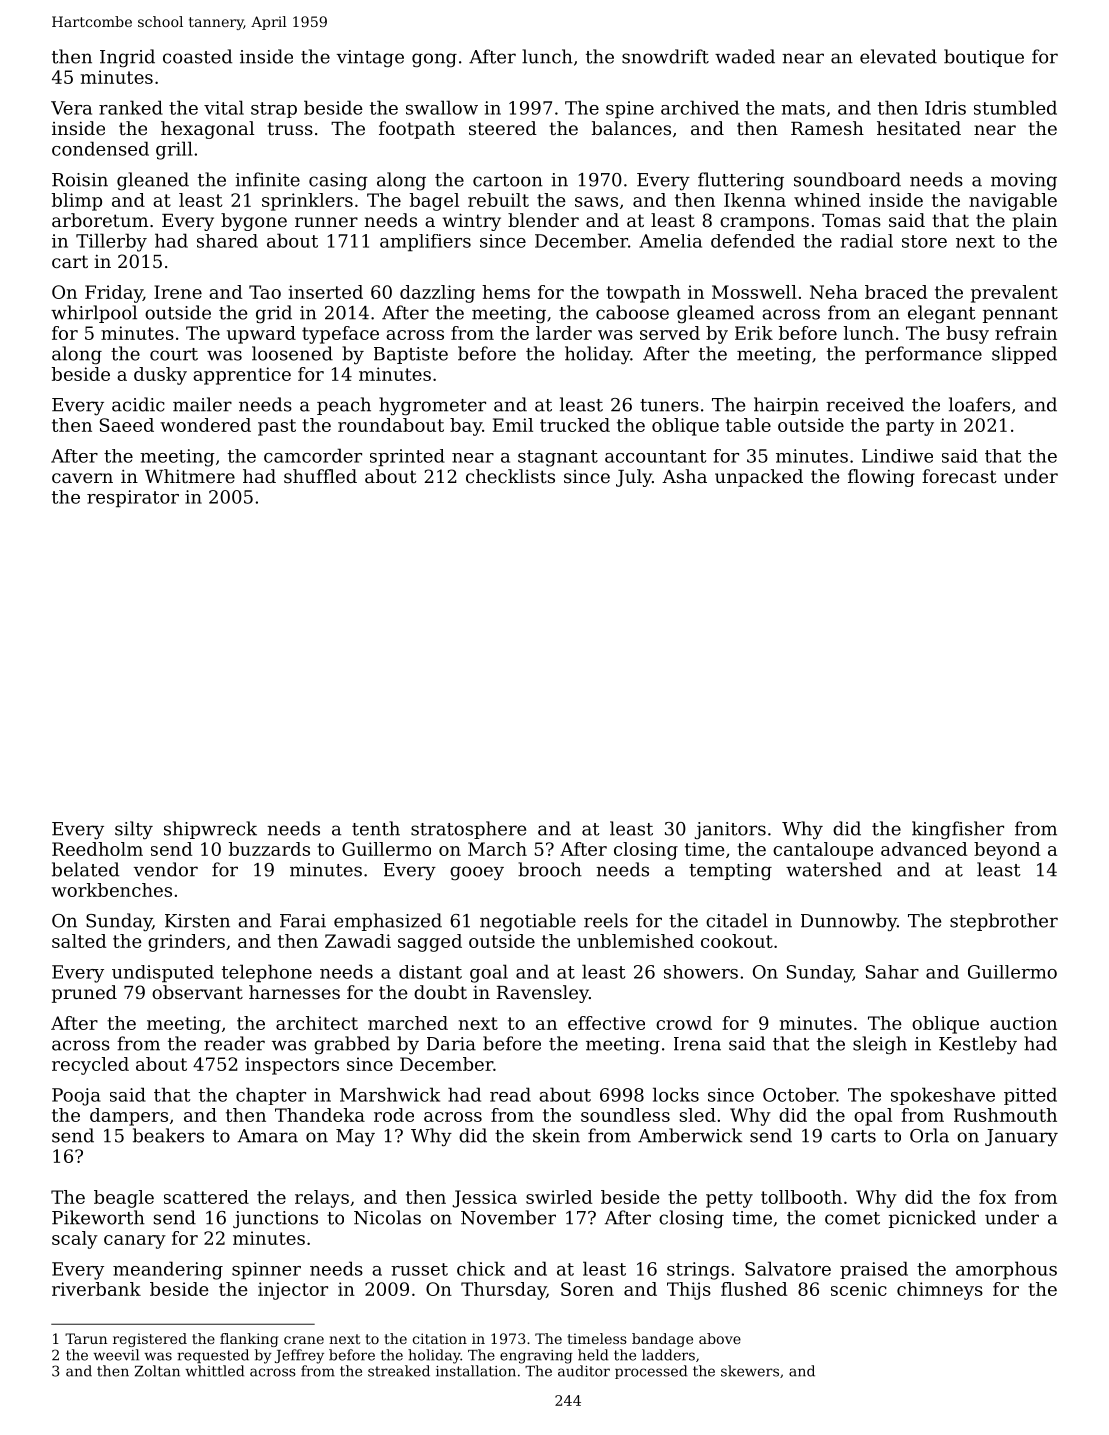 The width and height of the screenshot is (1109, 1435). I want to click on forecast, so click(959, 476).
